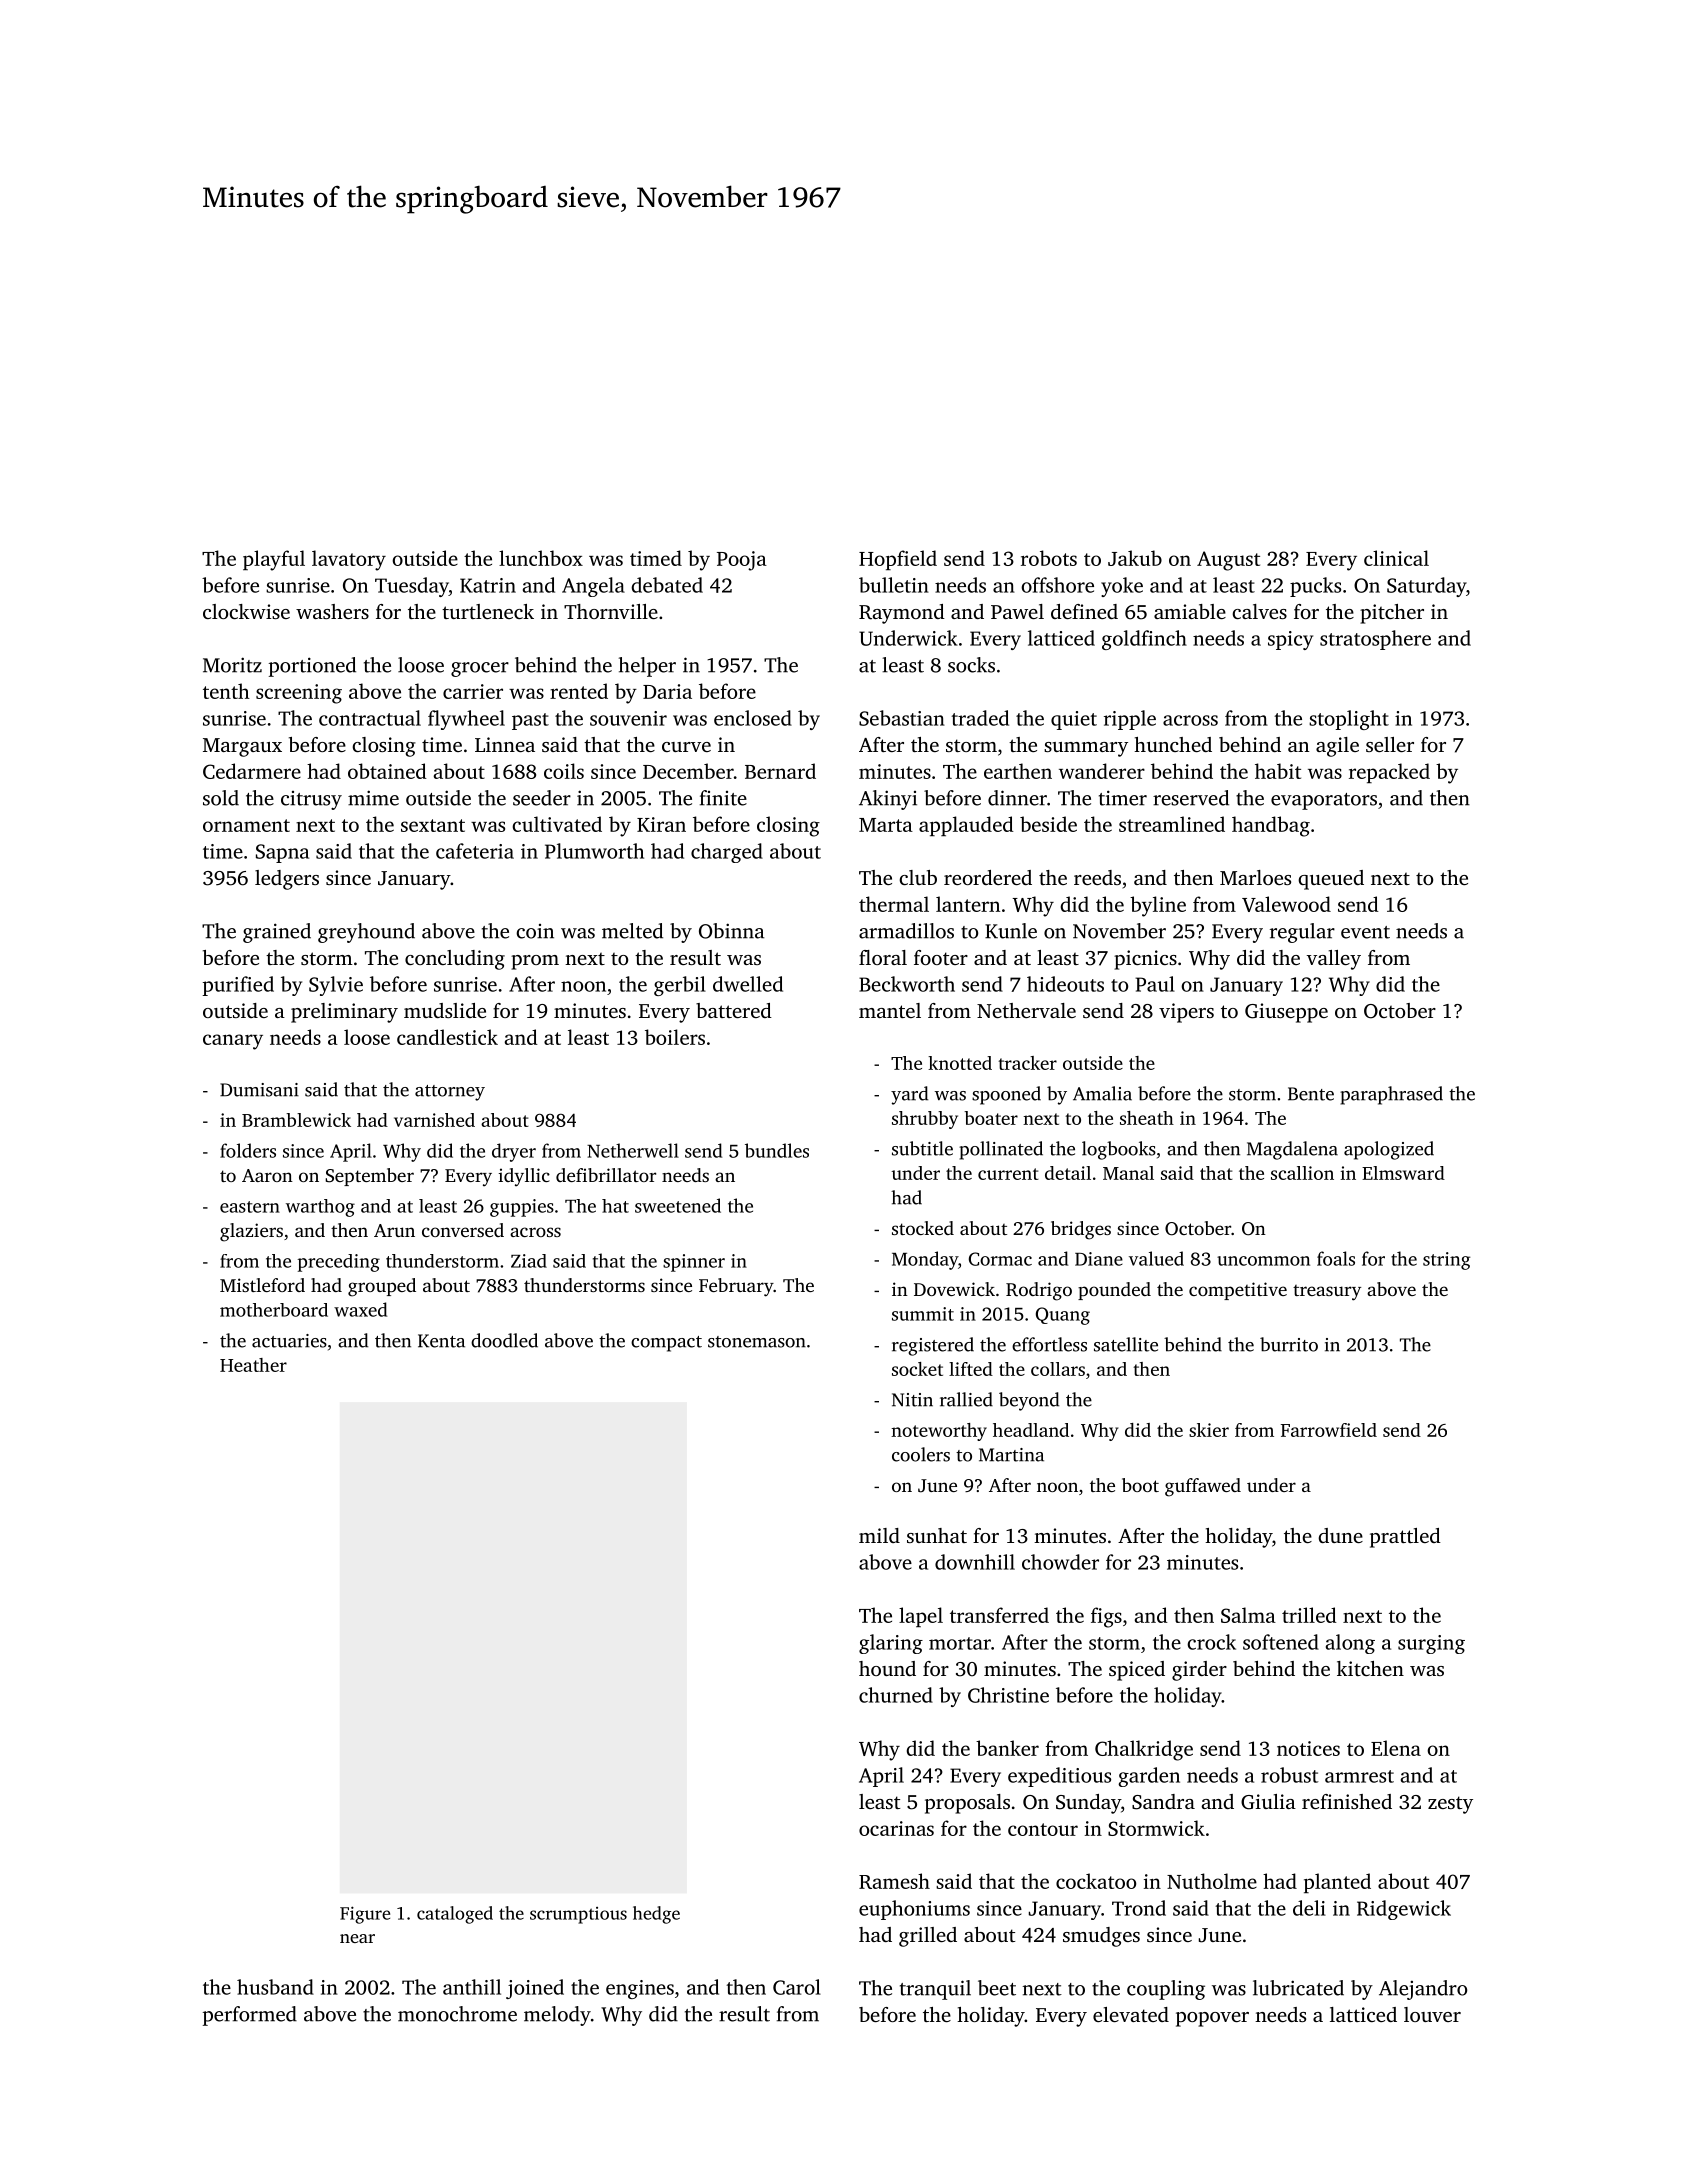 The height and width of the screenshot is (2178, 1683). What do you see at coordinates (1311, 1094) in the screenshot?
I see `Bente` at bounding box center [1311, 1094].
